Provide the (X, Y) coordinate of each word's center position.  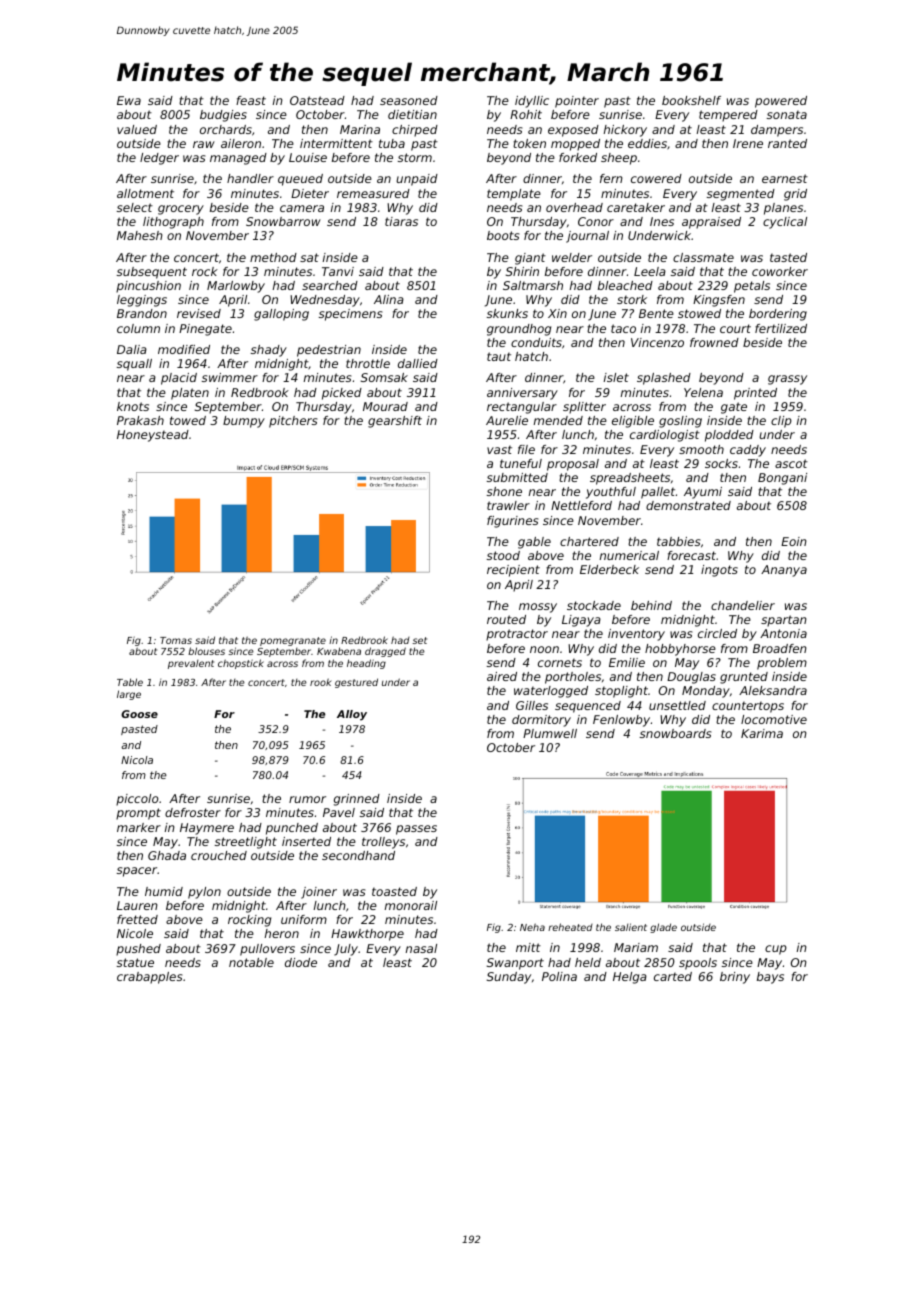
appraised (711, 223)
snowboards (675, 733)
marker (139, 827)
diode (301, 962)
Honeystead (153, 436)
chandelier (743, 605)
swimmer (230, 377)
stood (503, 555)
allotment (145, 193)
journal (587, 237)
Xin (557, 313)
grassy (787, 380)
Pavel (339, 812)
